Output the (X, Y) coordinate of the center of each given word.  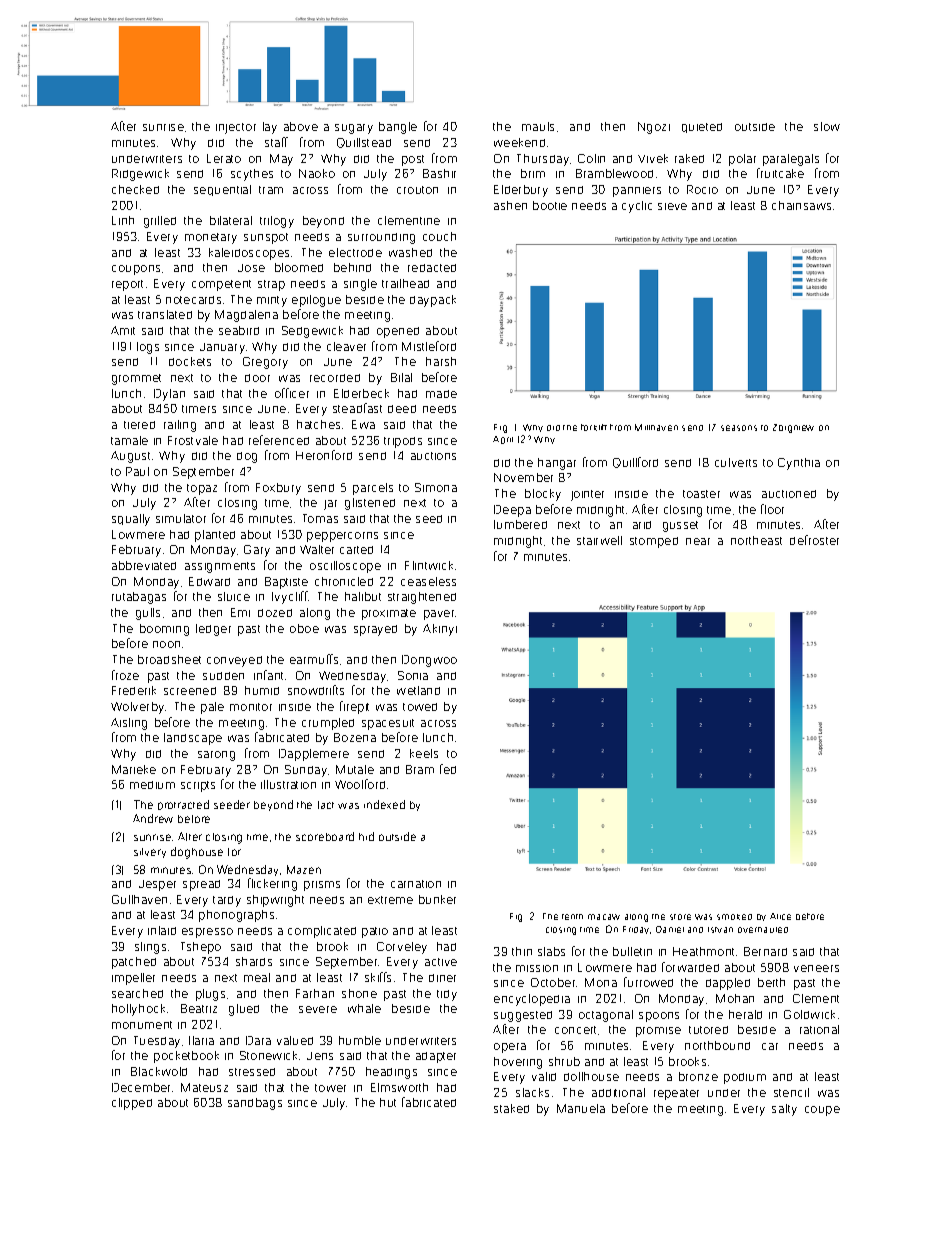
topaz (202, 489)
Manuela (581, 1108)
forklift (594, 427)
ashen (510, 205)
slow (827, 126)
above (301, 126)
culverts (736, 462)
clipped (132, 1104)
